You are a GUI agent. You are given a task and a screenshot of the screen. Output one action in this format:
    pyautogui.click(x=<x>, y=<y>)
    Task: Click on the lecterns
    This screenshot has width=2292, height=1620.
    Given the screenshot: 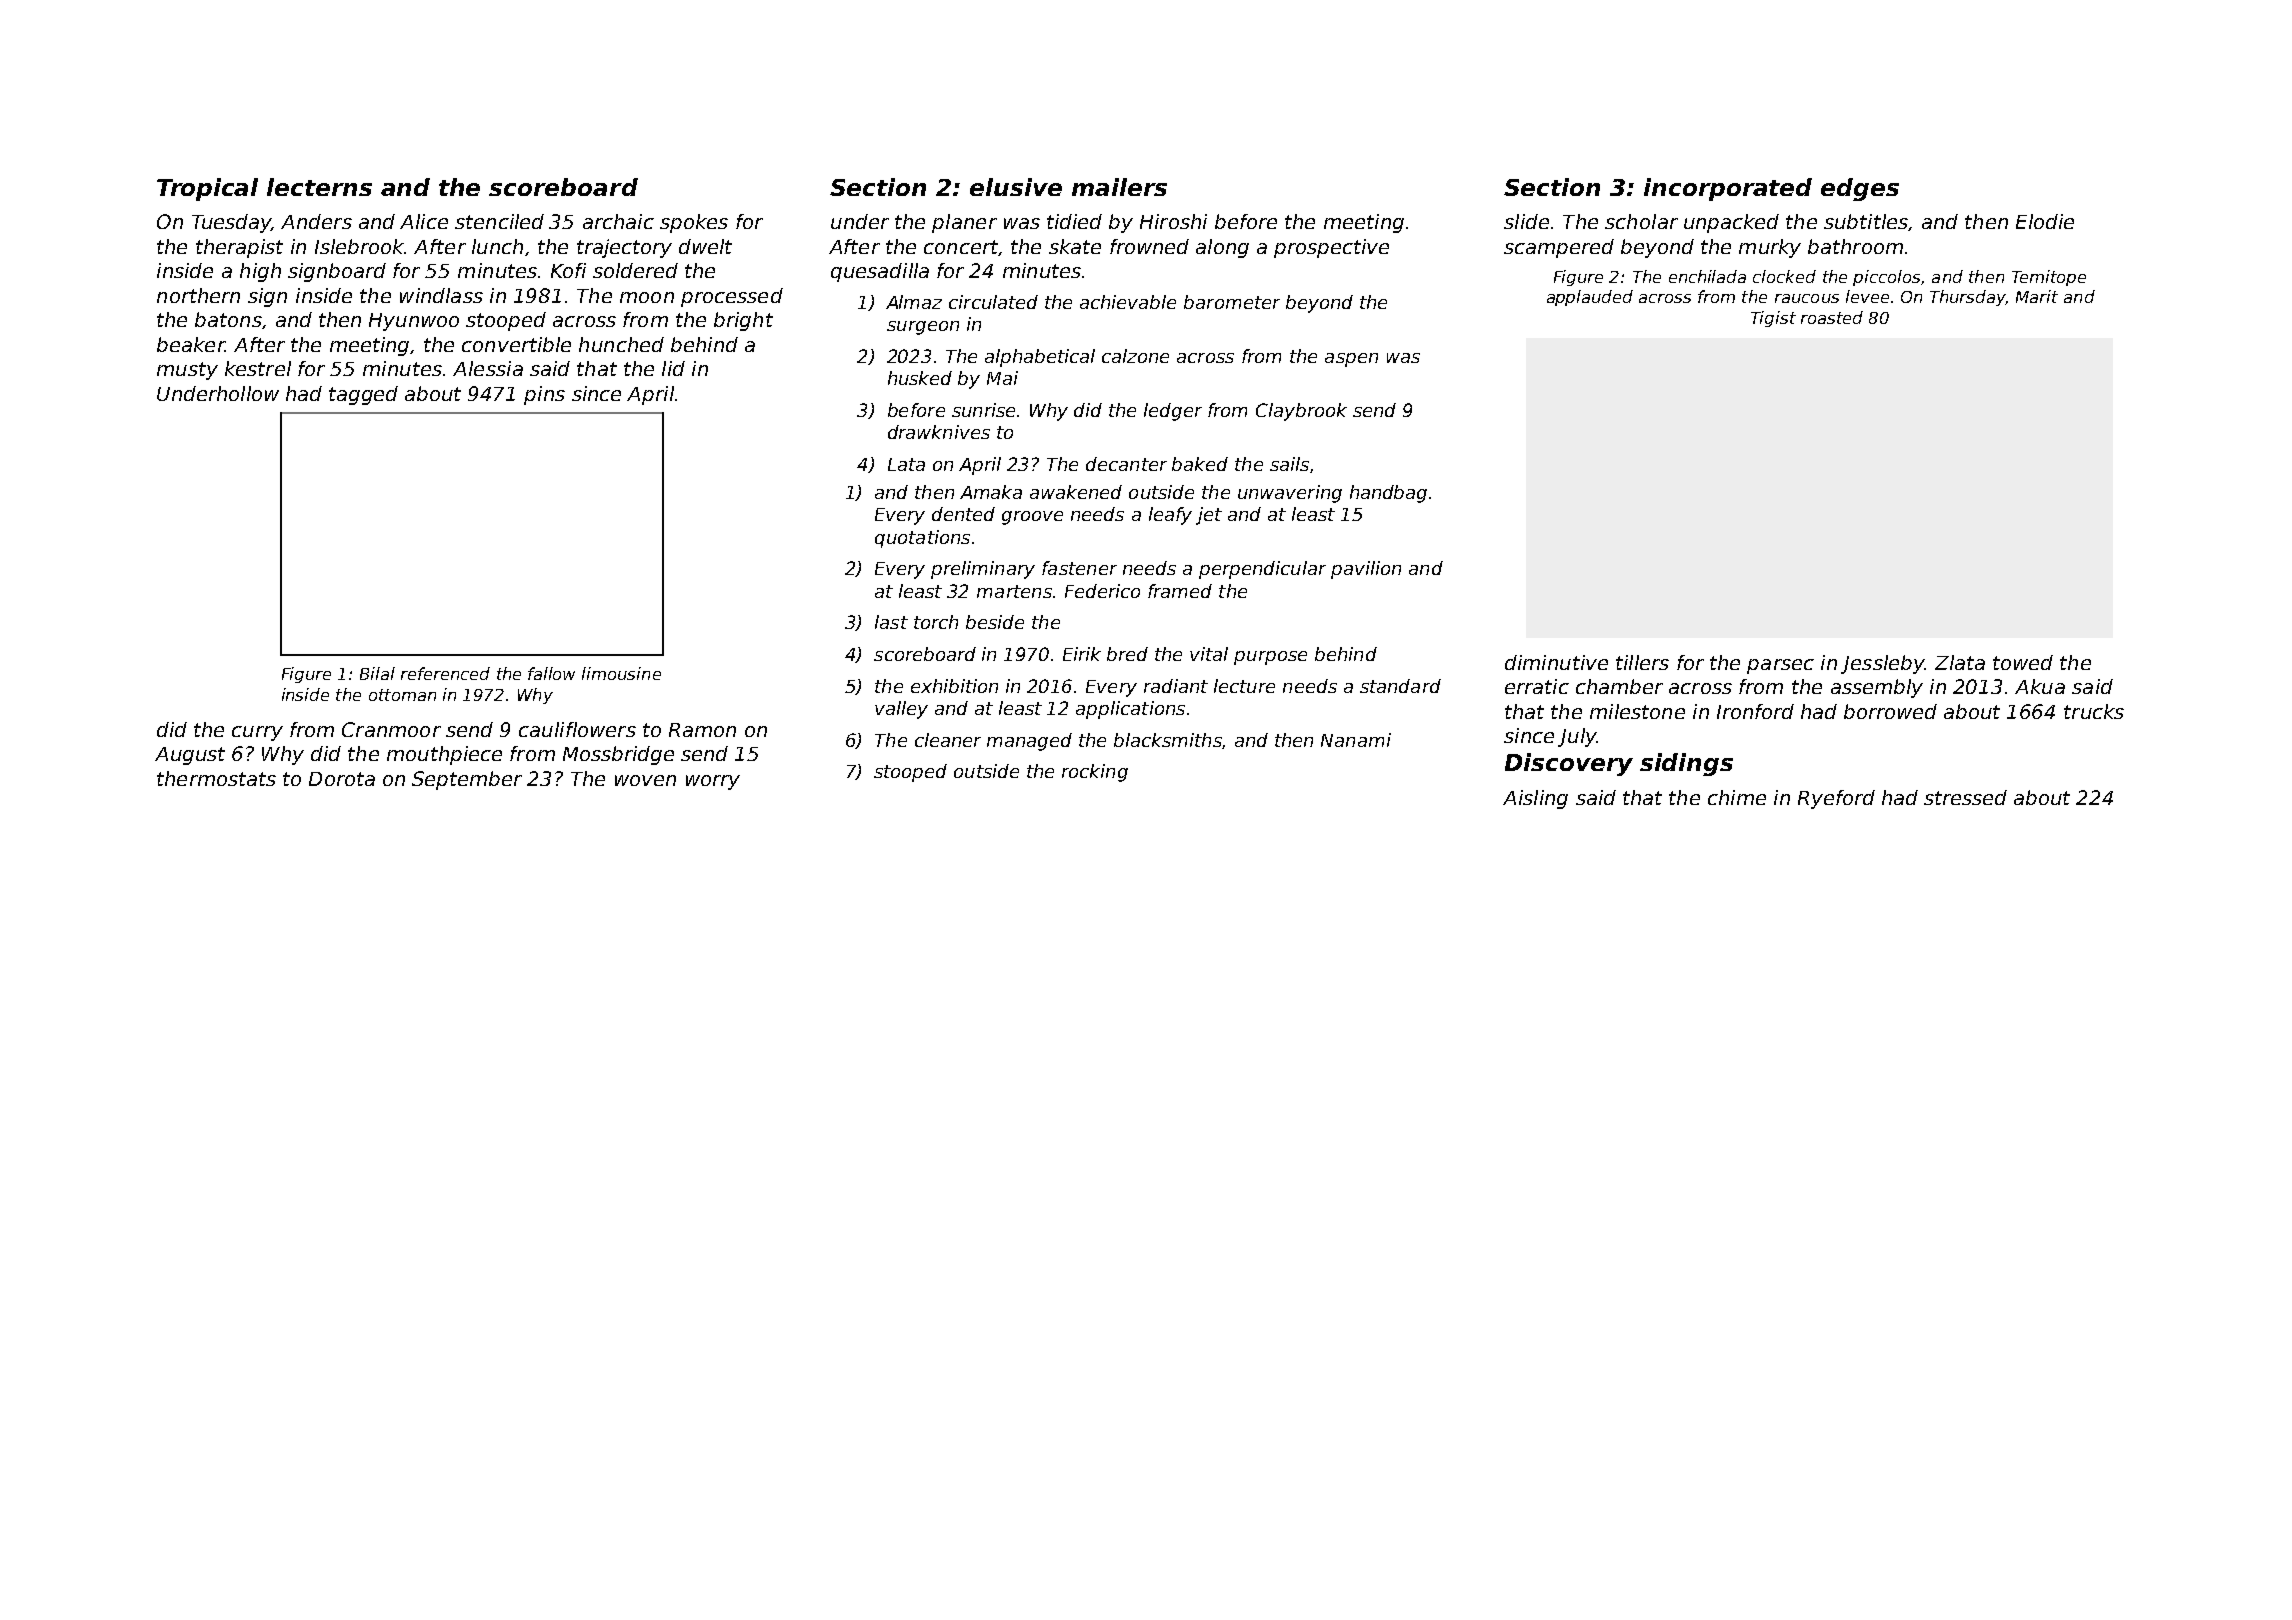 What is the action you would take?
    pyautogui.click(x=319, y=187)
